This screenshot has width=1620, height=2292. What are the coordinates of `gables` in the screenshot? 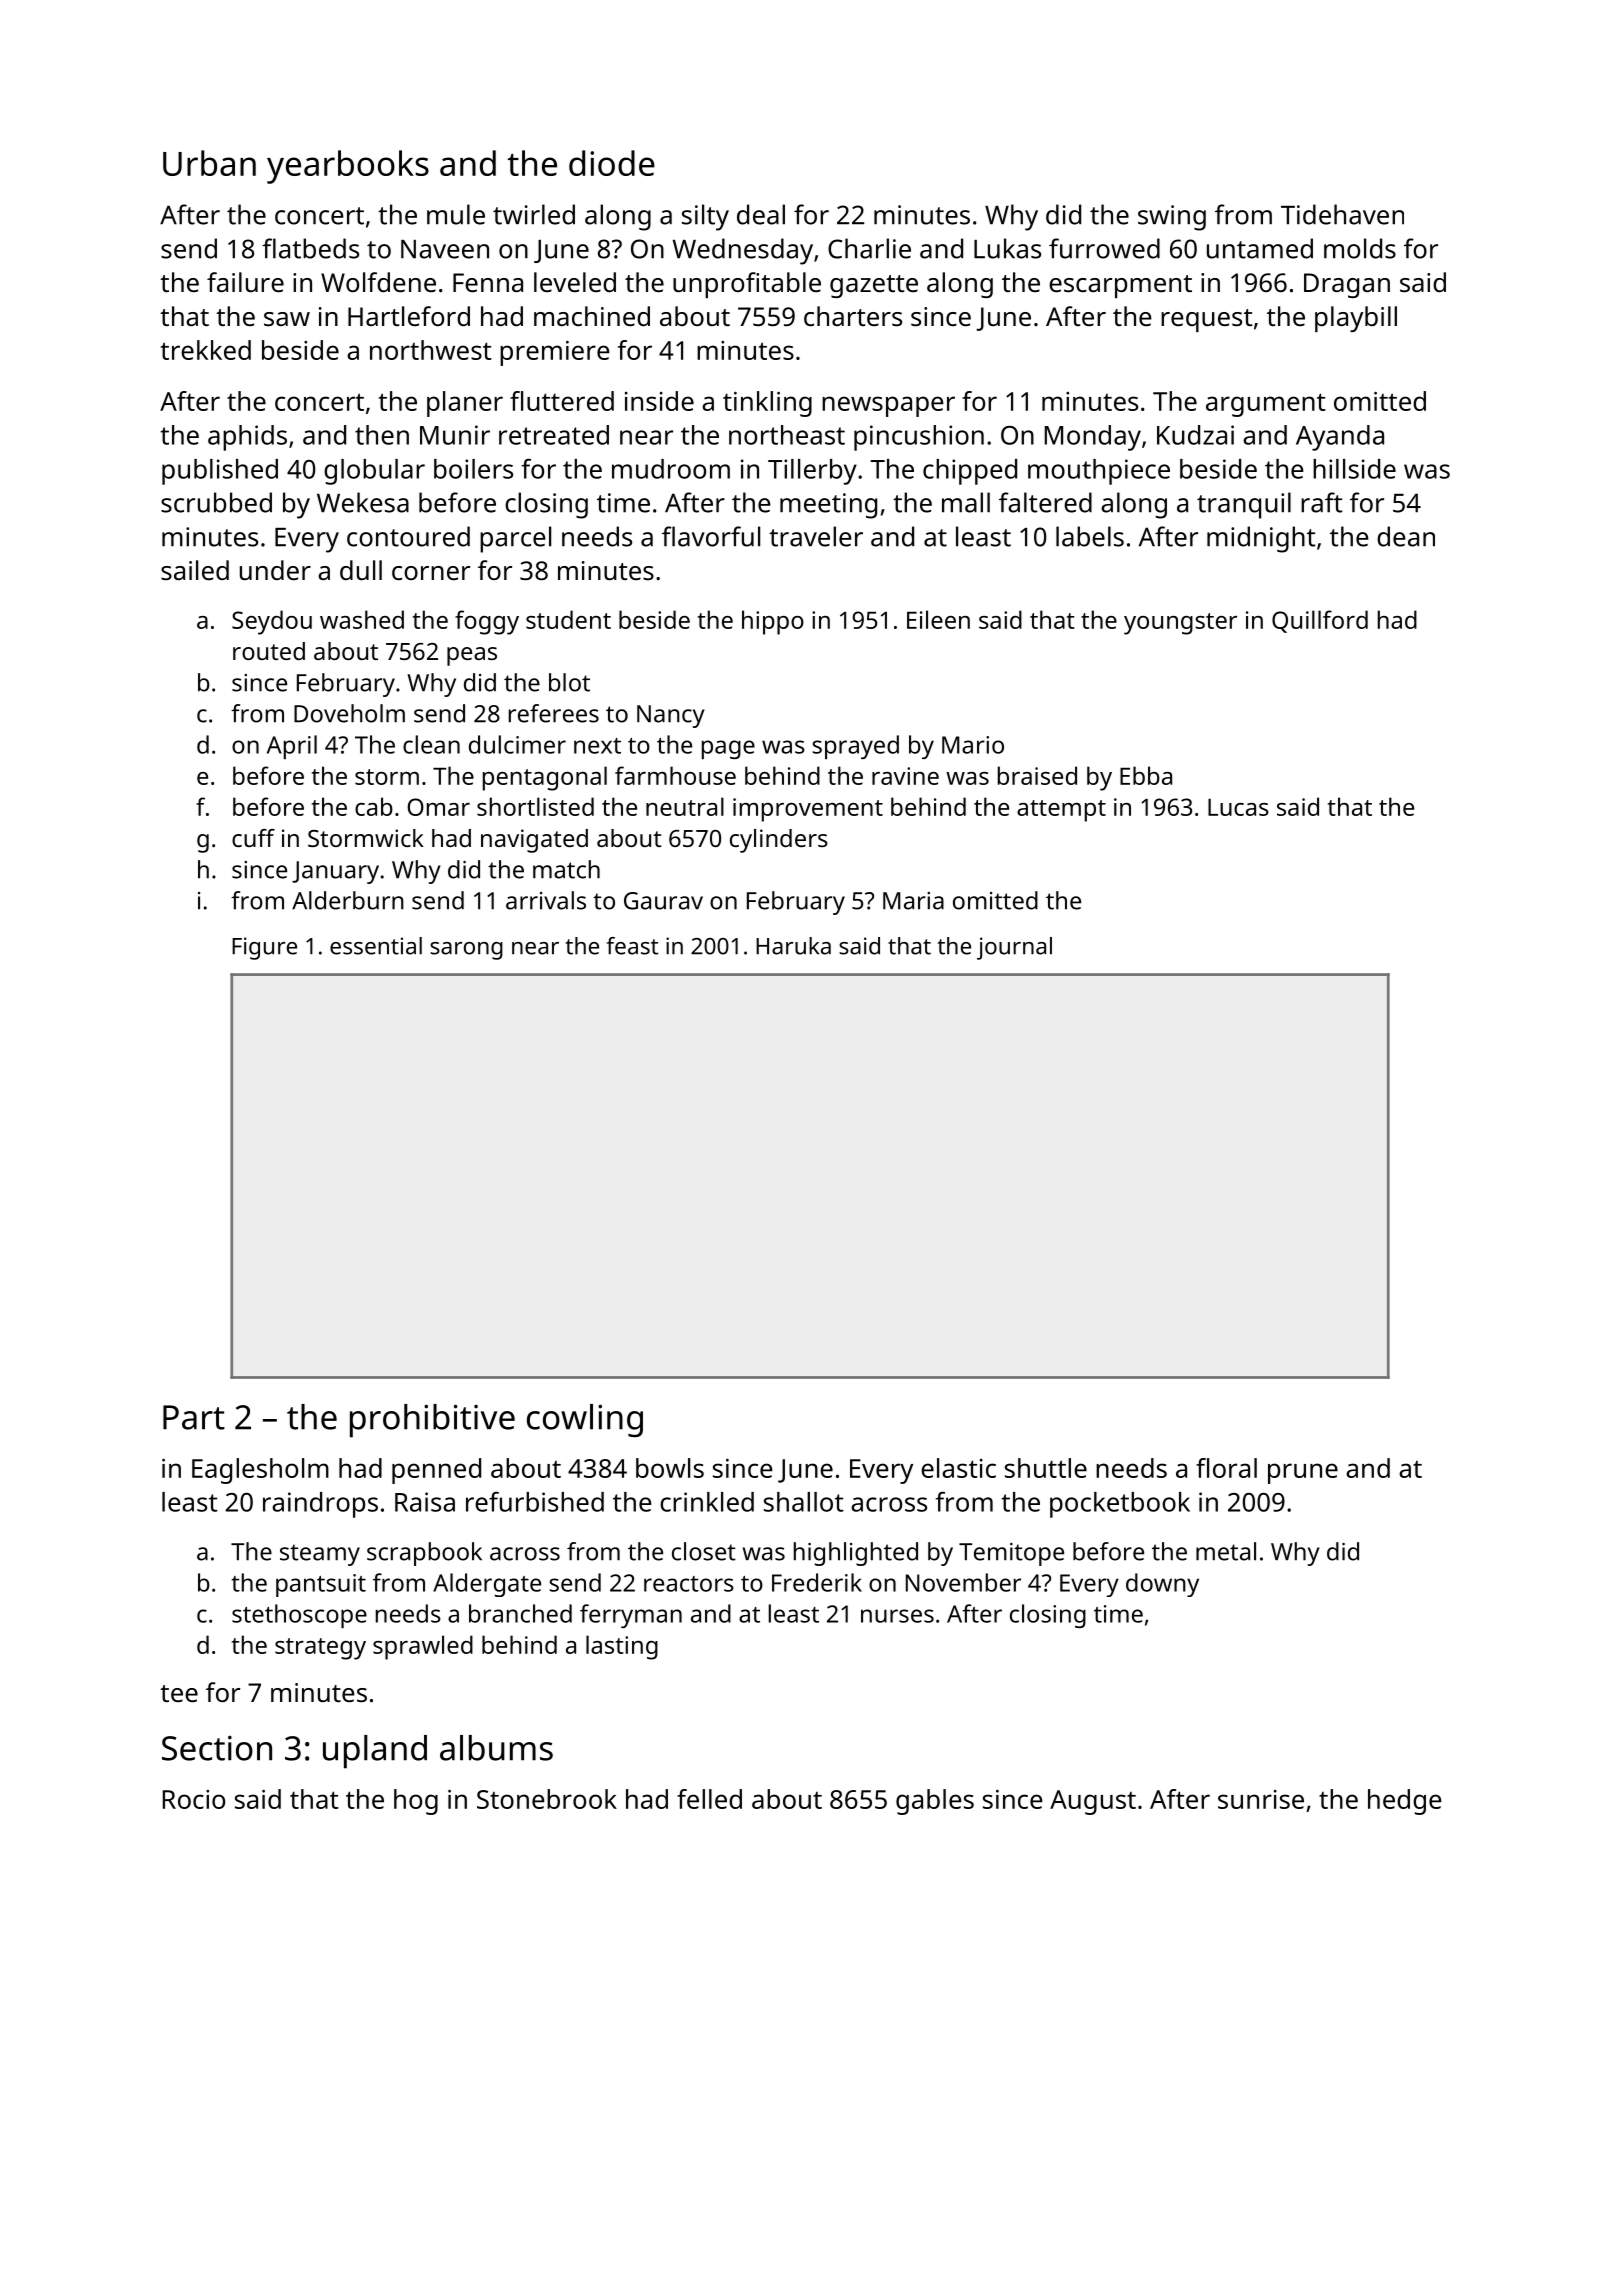 It's located at (935, 1802).
